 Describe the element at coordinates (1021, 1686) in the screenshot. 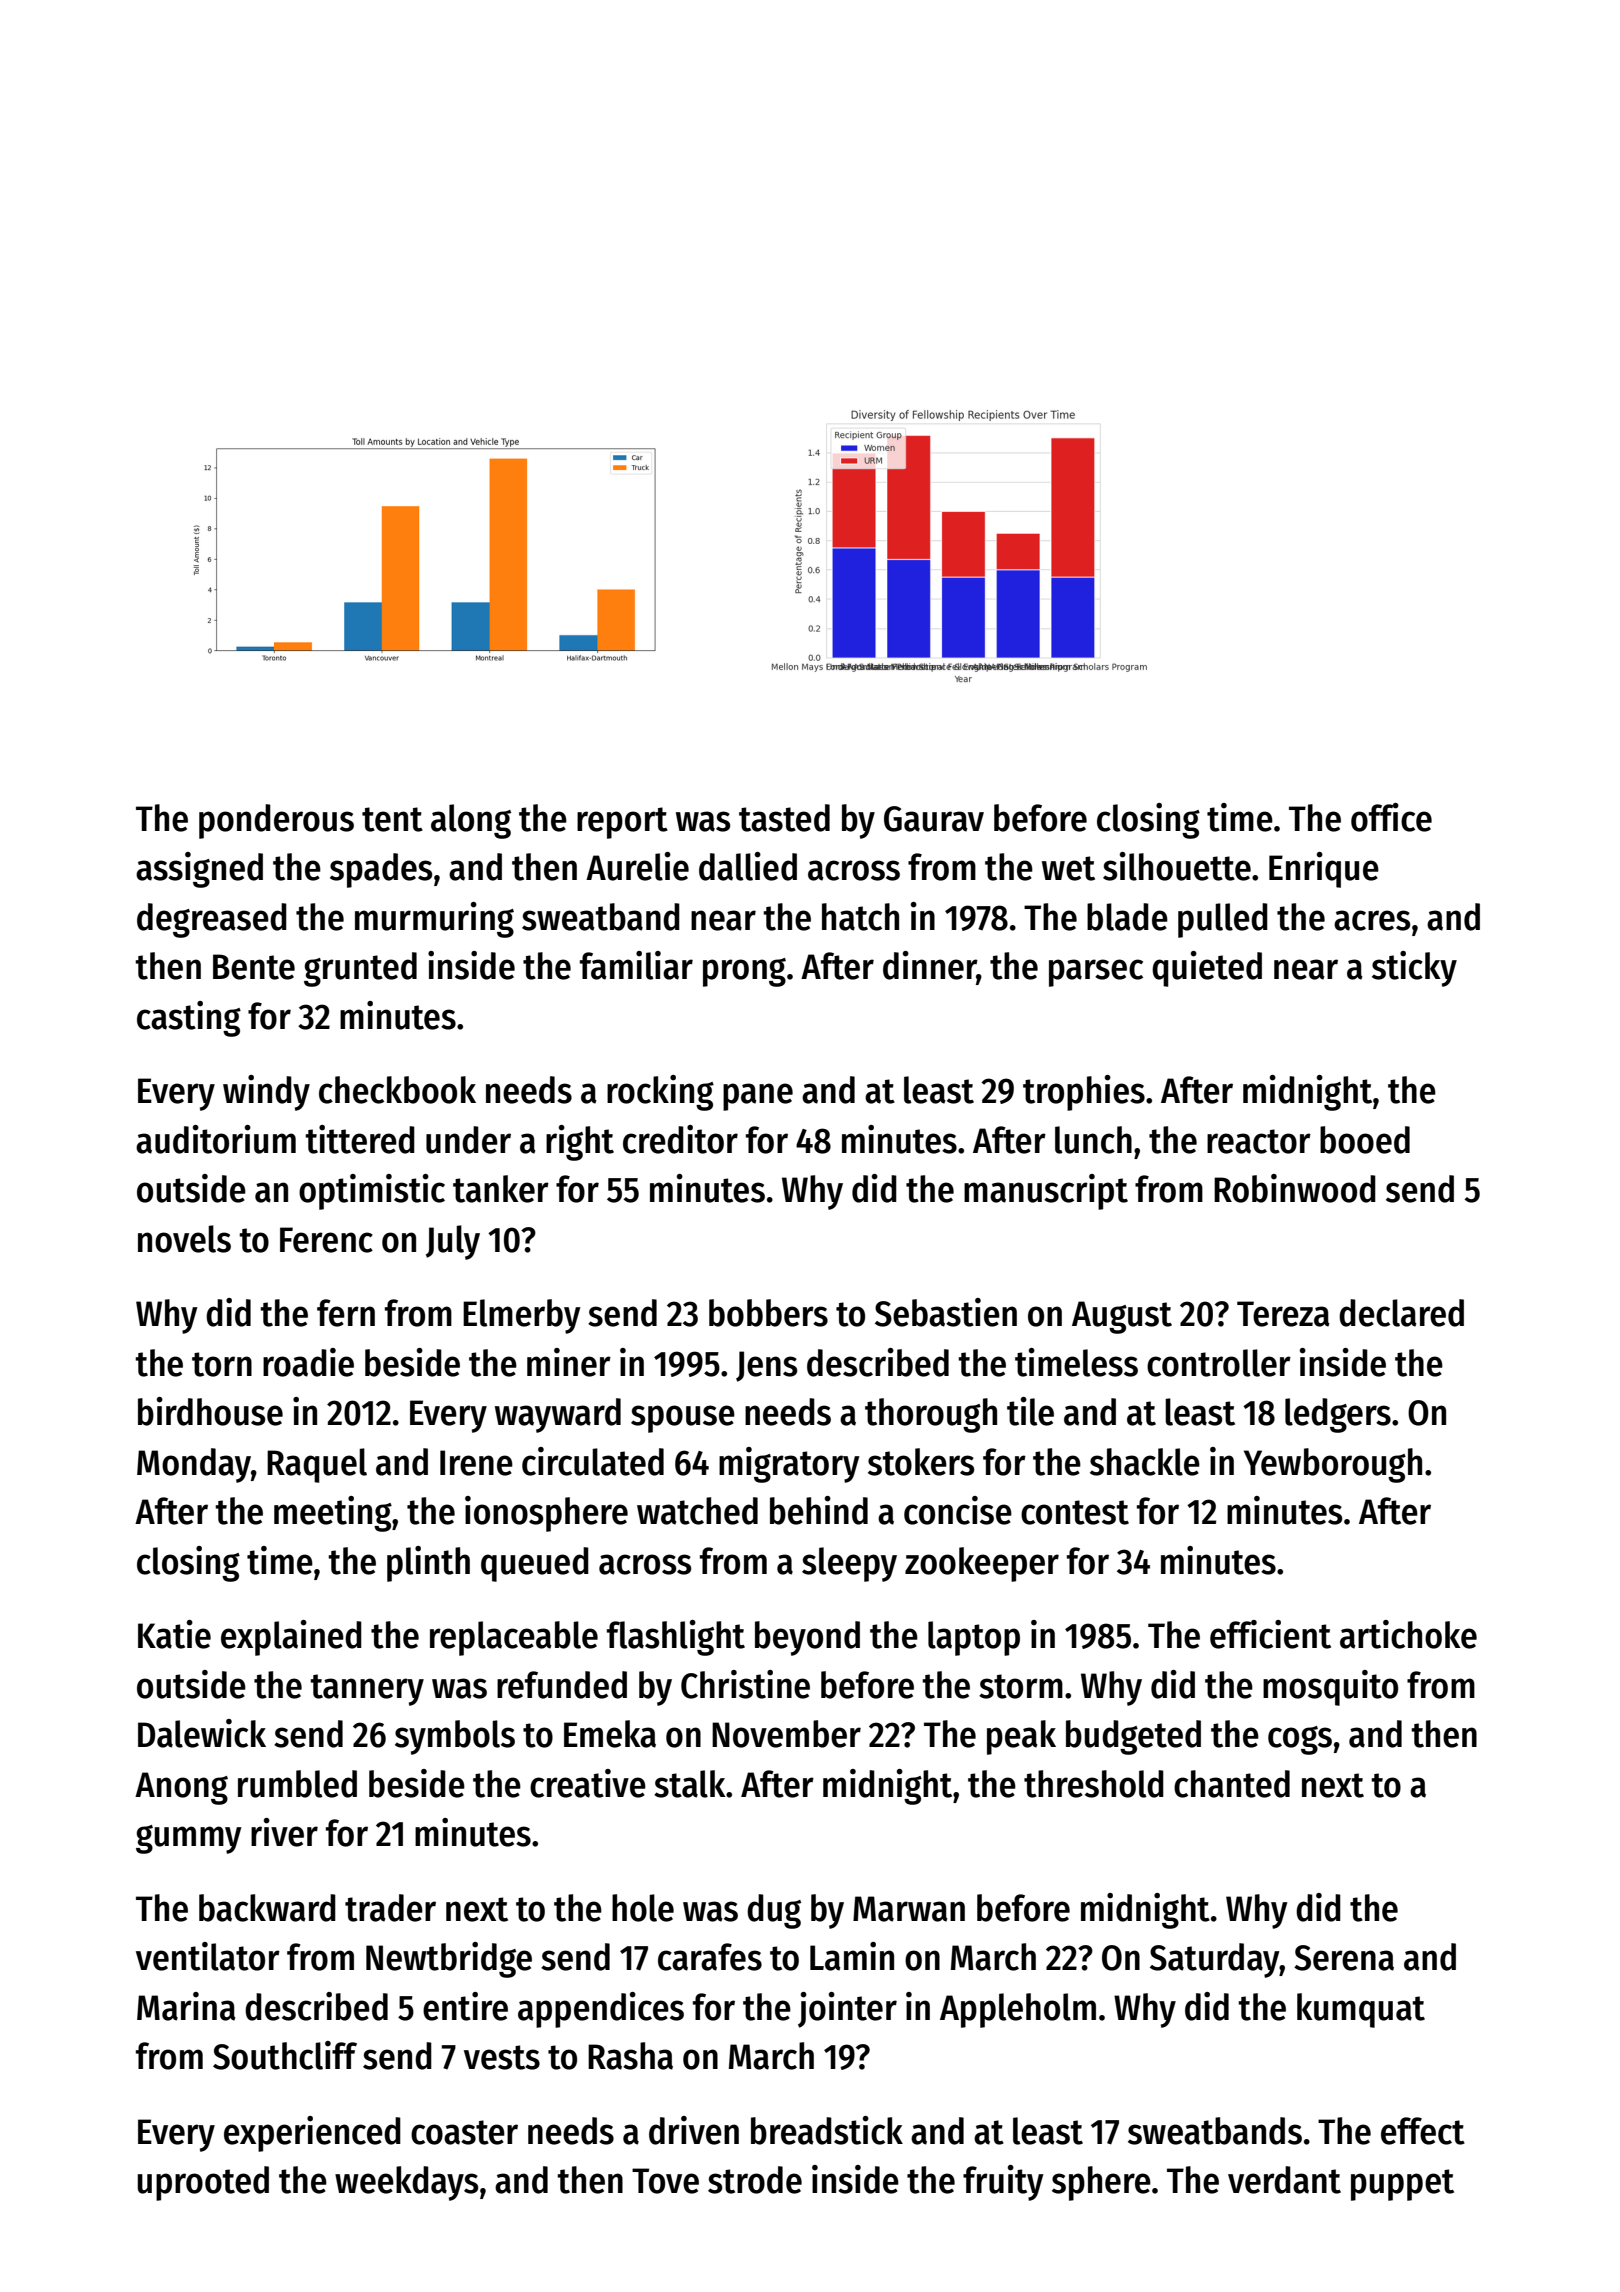

I see `storm` at that location.
